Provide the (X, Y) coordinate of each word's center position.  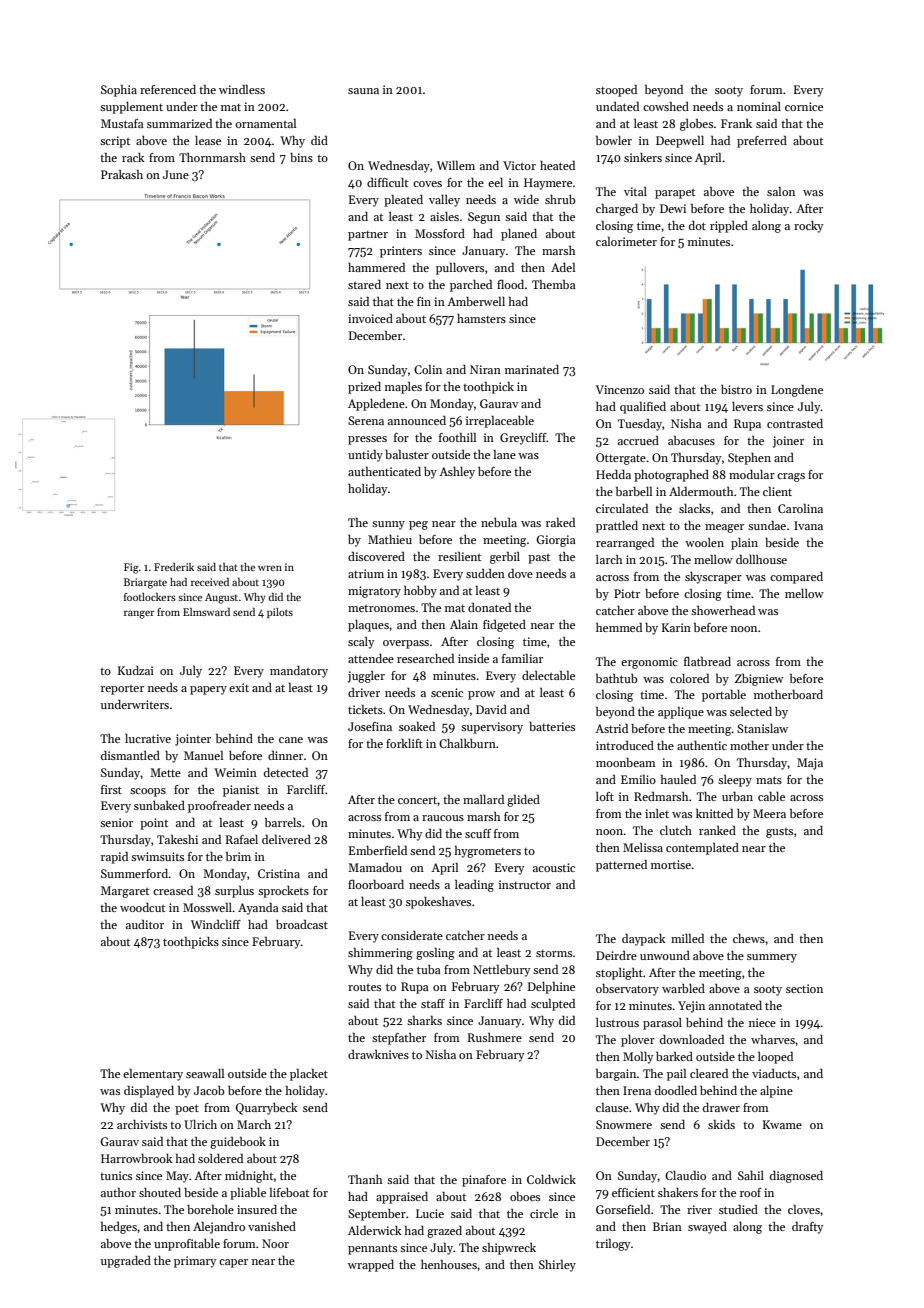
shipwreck (509, 1249)
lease (208, 140)
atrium (366, 573)
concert (418, 800)
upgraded (126, 1262)
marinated (532, 369)
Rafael (242, 839)
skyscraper (713, 578)
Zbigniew (759, 680)
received (210, 582)
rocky (808, 227)
